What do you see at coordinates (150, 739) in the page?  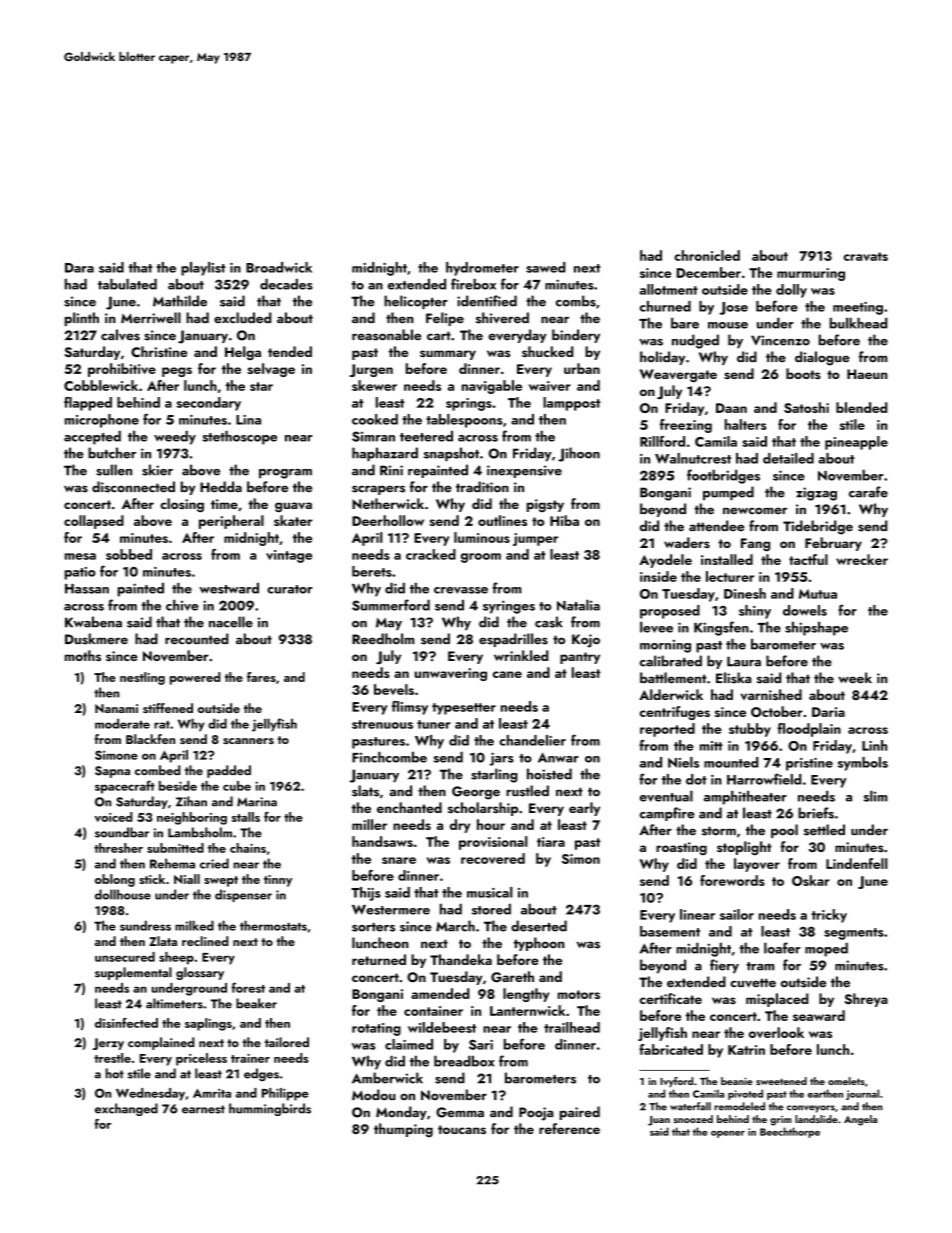 I see `Blackfen` at bounding box center [150, 739].
